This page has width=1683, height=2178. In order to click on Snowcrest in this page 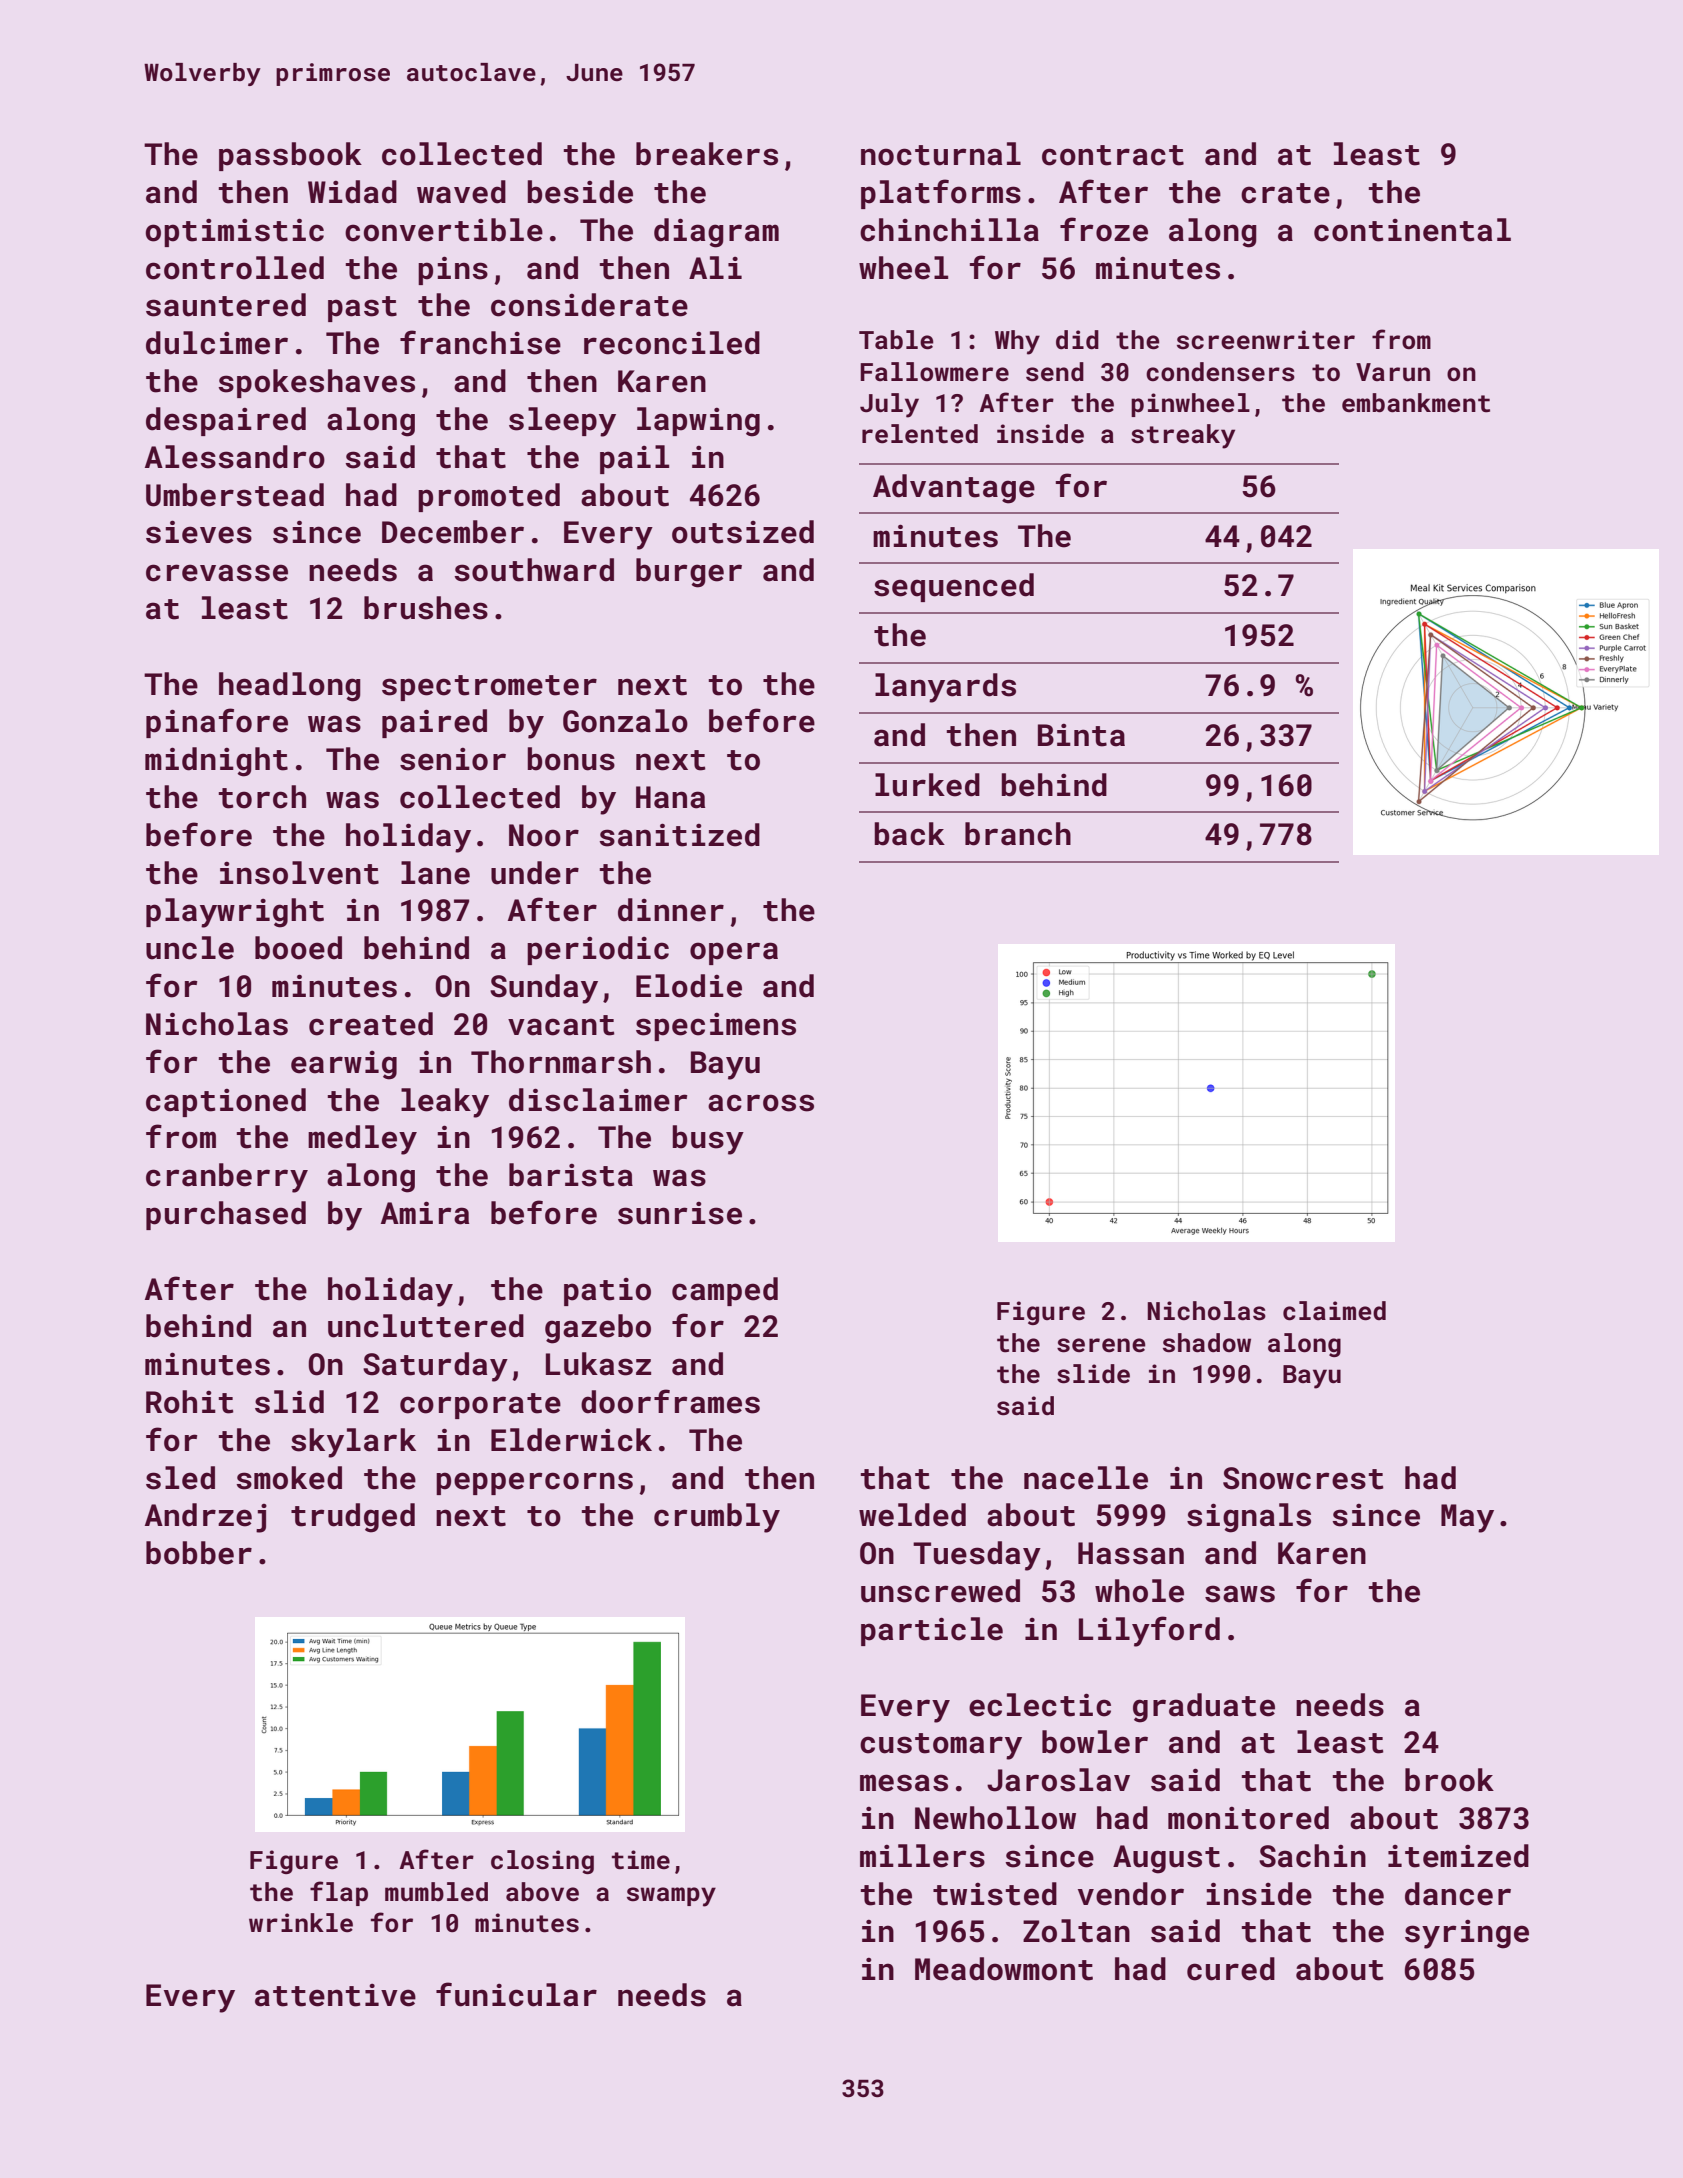, I will do `click(1303, 1478)`.
